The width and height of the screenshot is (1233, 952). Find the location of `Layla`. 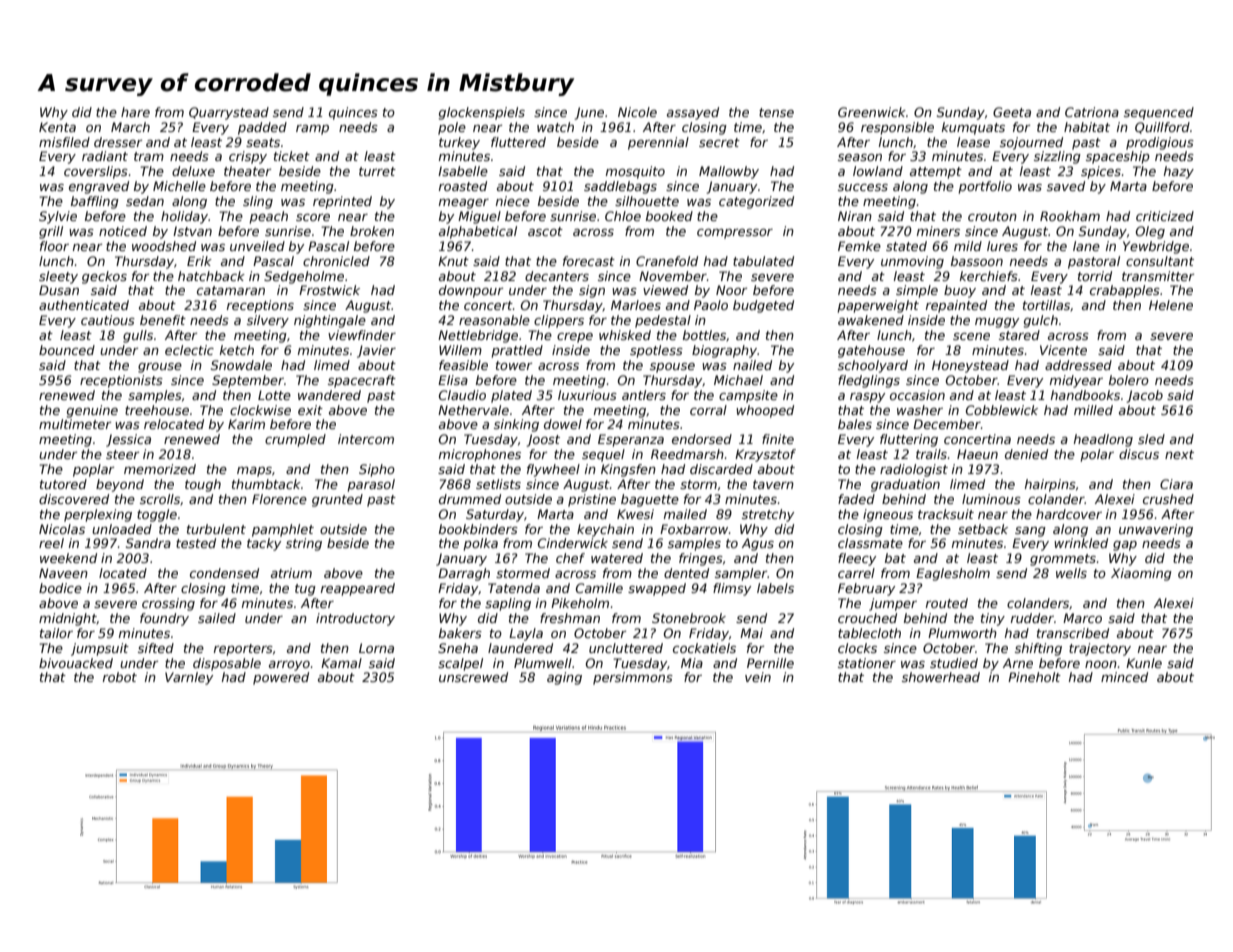

Layla is located at coordinates (526, 634).
